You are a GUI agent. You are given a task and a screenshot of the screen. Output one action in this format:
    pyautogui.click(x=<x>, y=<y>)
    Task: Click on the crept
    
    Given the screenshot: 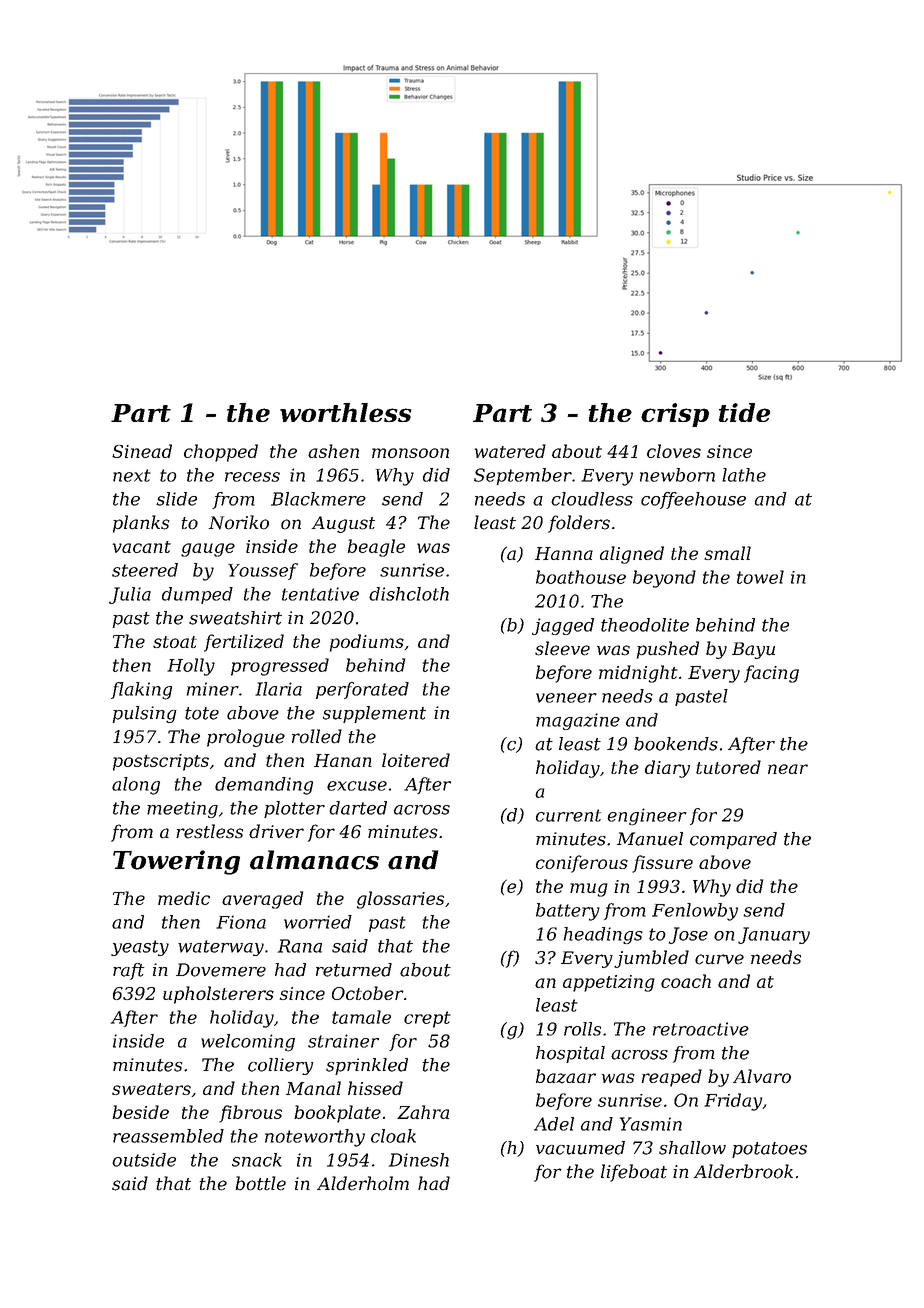 What is the action you would take?
    pyautogui.click(x=427, y=1019)
